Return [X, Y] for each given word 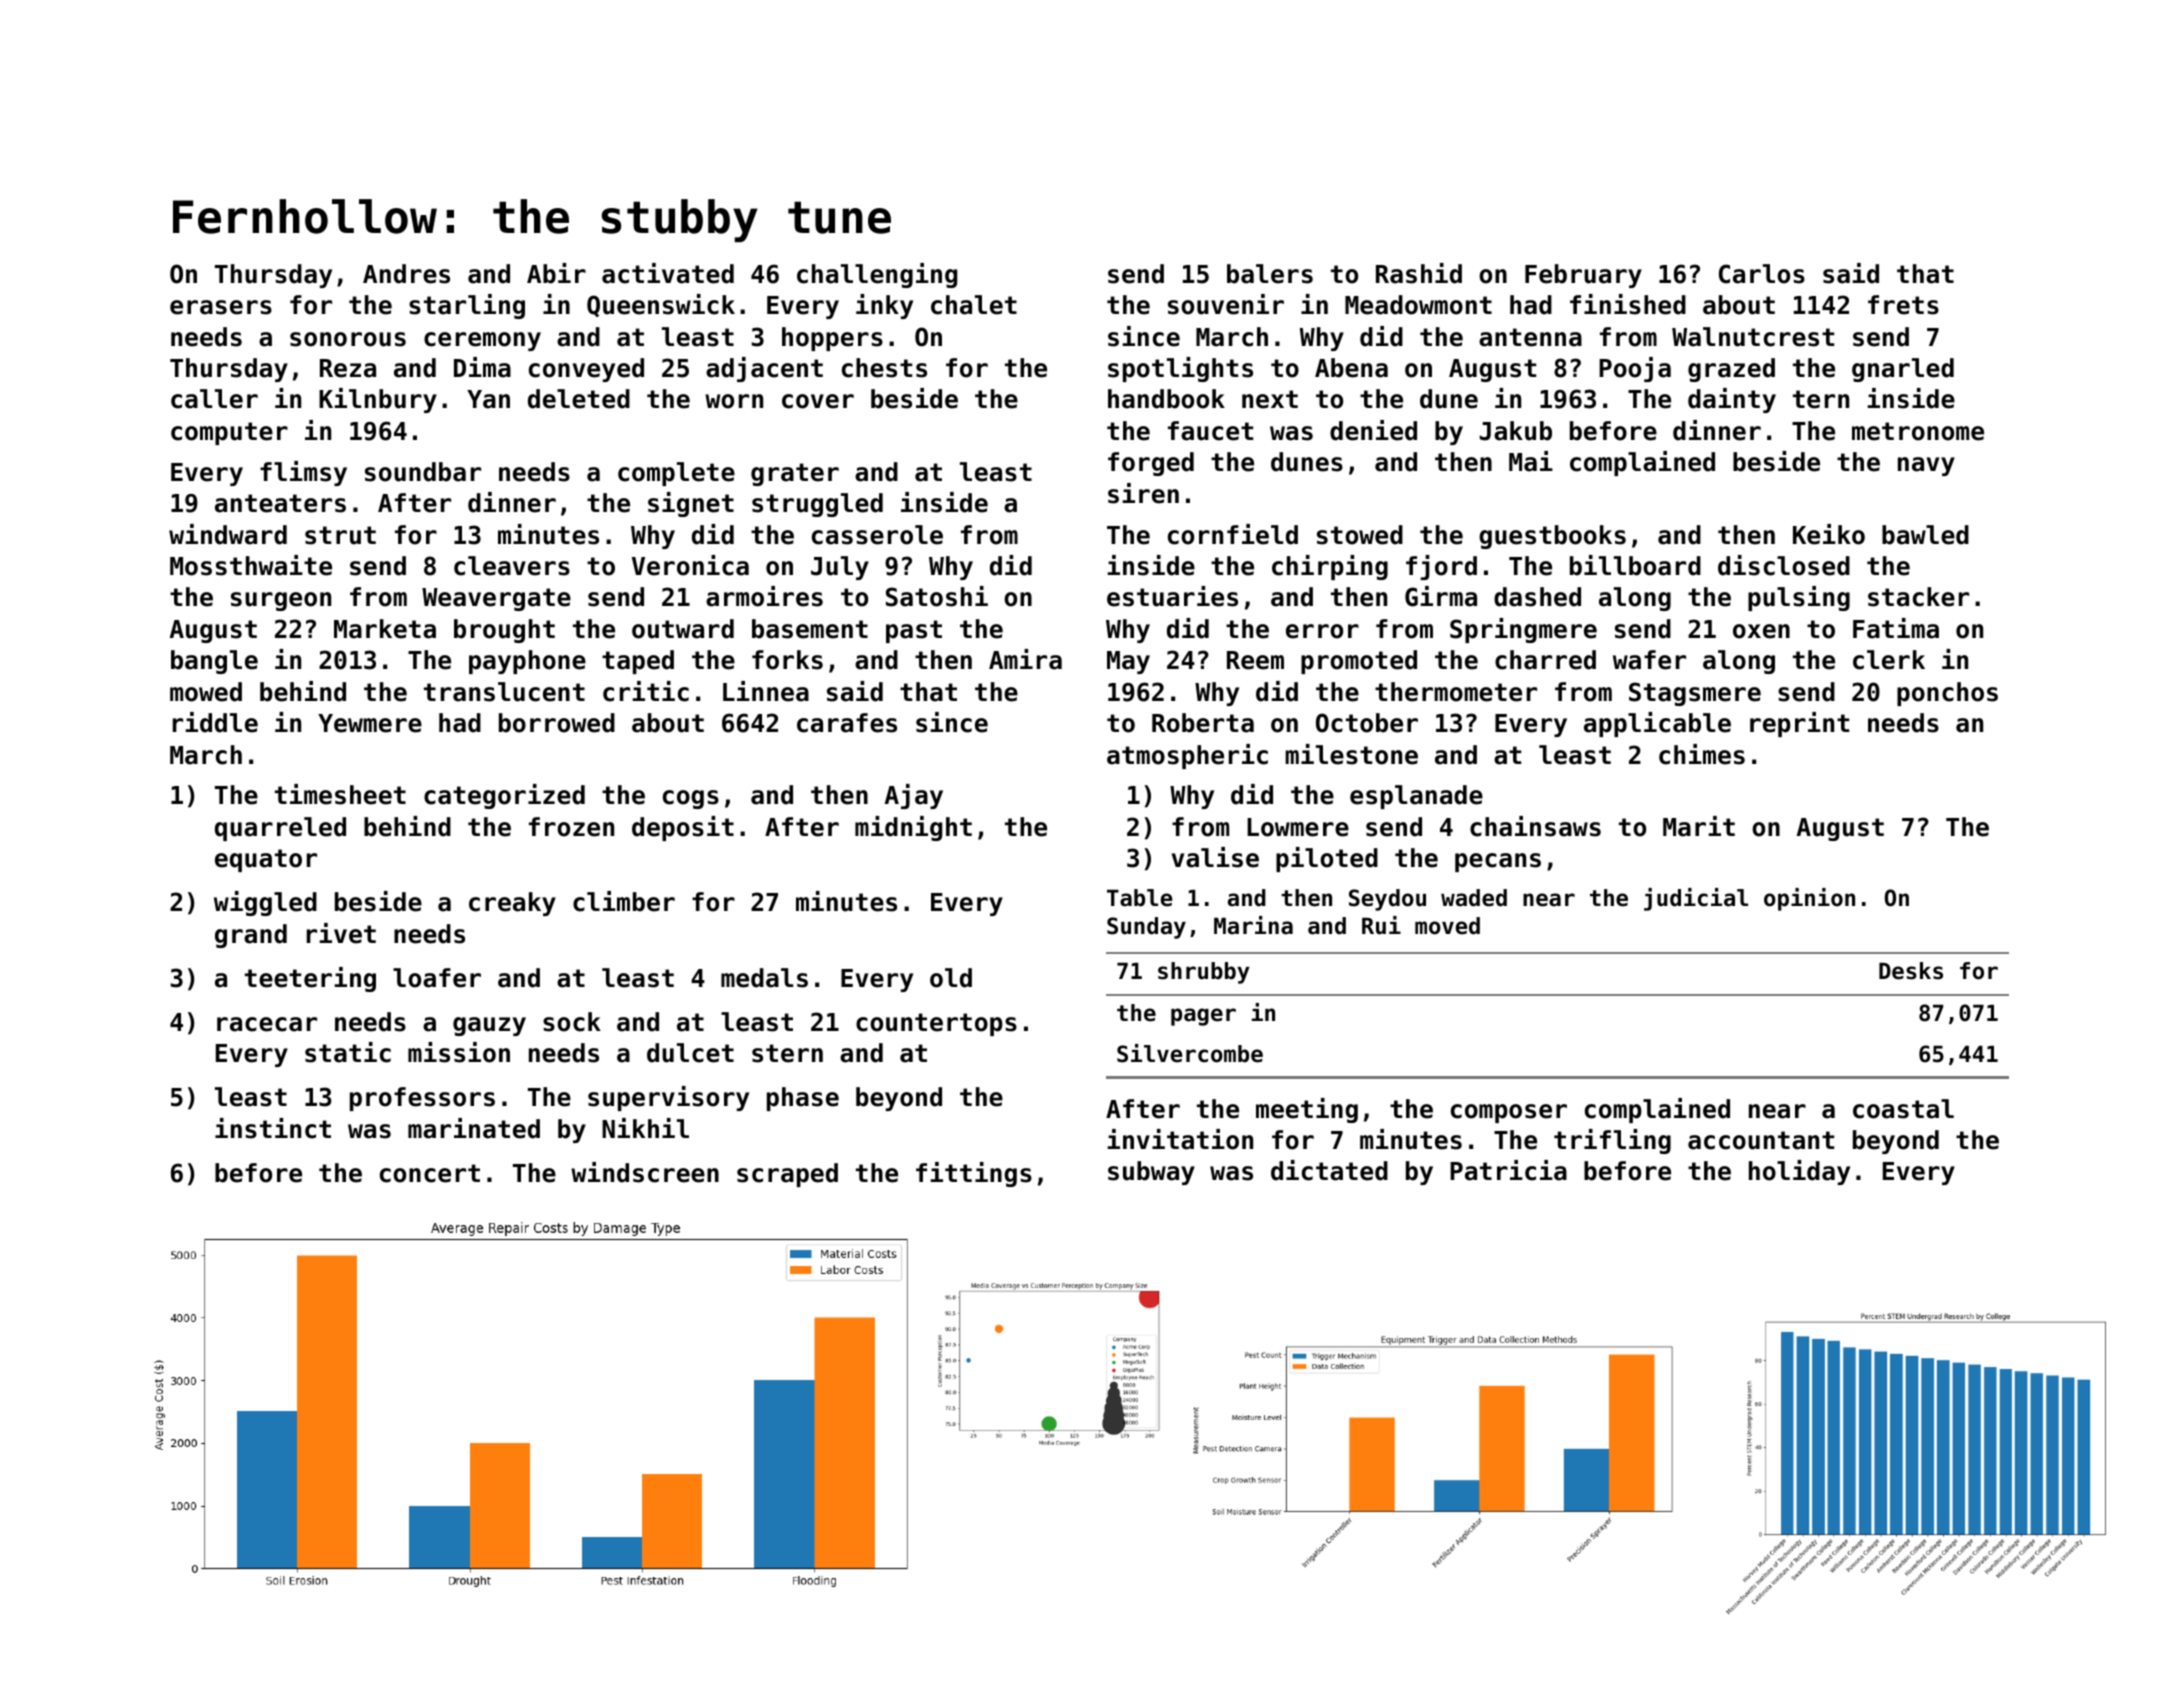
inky [884, 306]
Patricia [1508, 1170]
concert [430, 1173]
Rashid [1419, 273]
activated [668, 273]
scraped [787, 1175]
